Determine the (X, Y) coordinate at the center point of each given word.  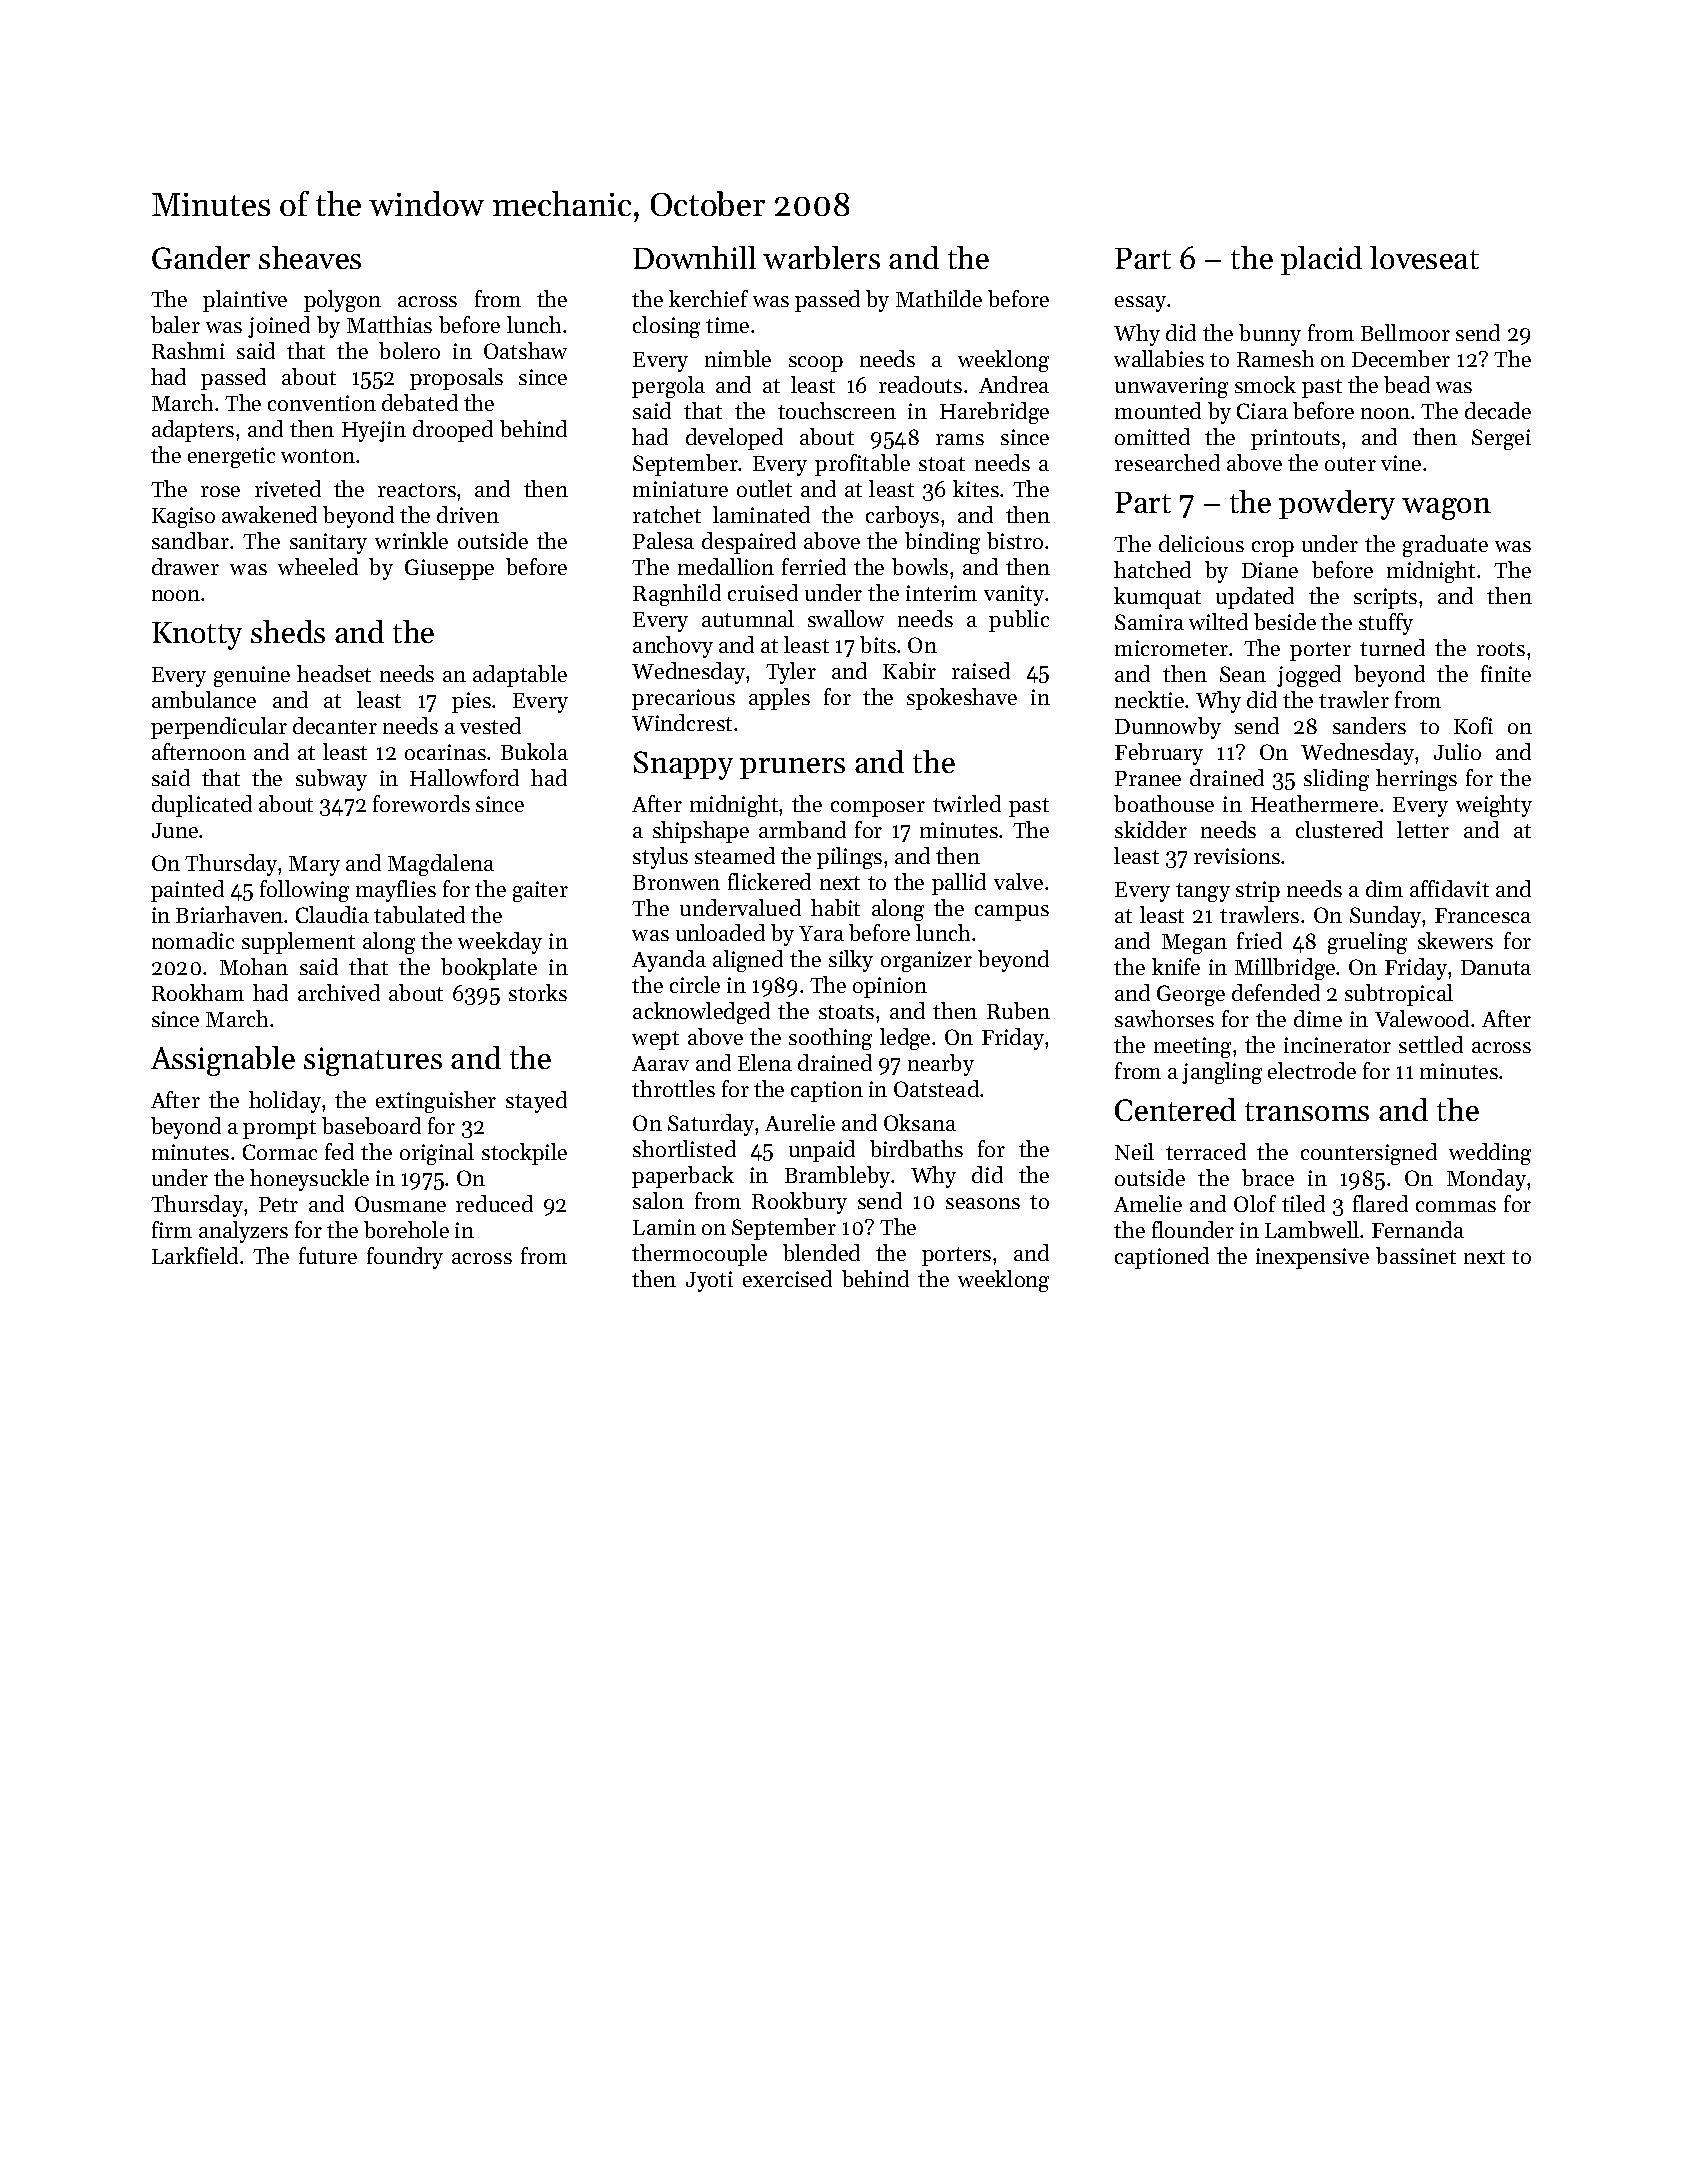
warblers (821, 257)
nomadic (193, 940)
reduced (494, 1203)
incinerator (1337, 1045)
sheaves (310, 257)
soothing (830, 1039)
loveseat (1424, 257)
